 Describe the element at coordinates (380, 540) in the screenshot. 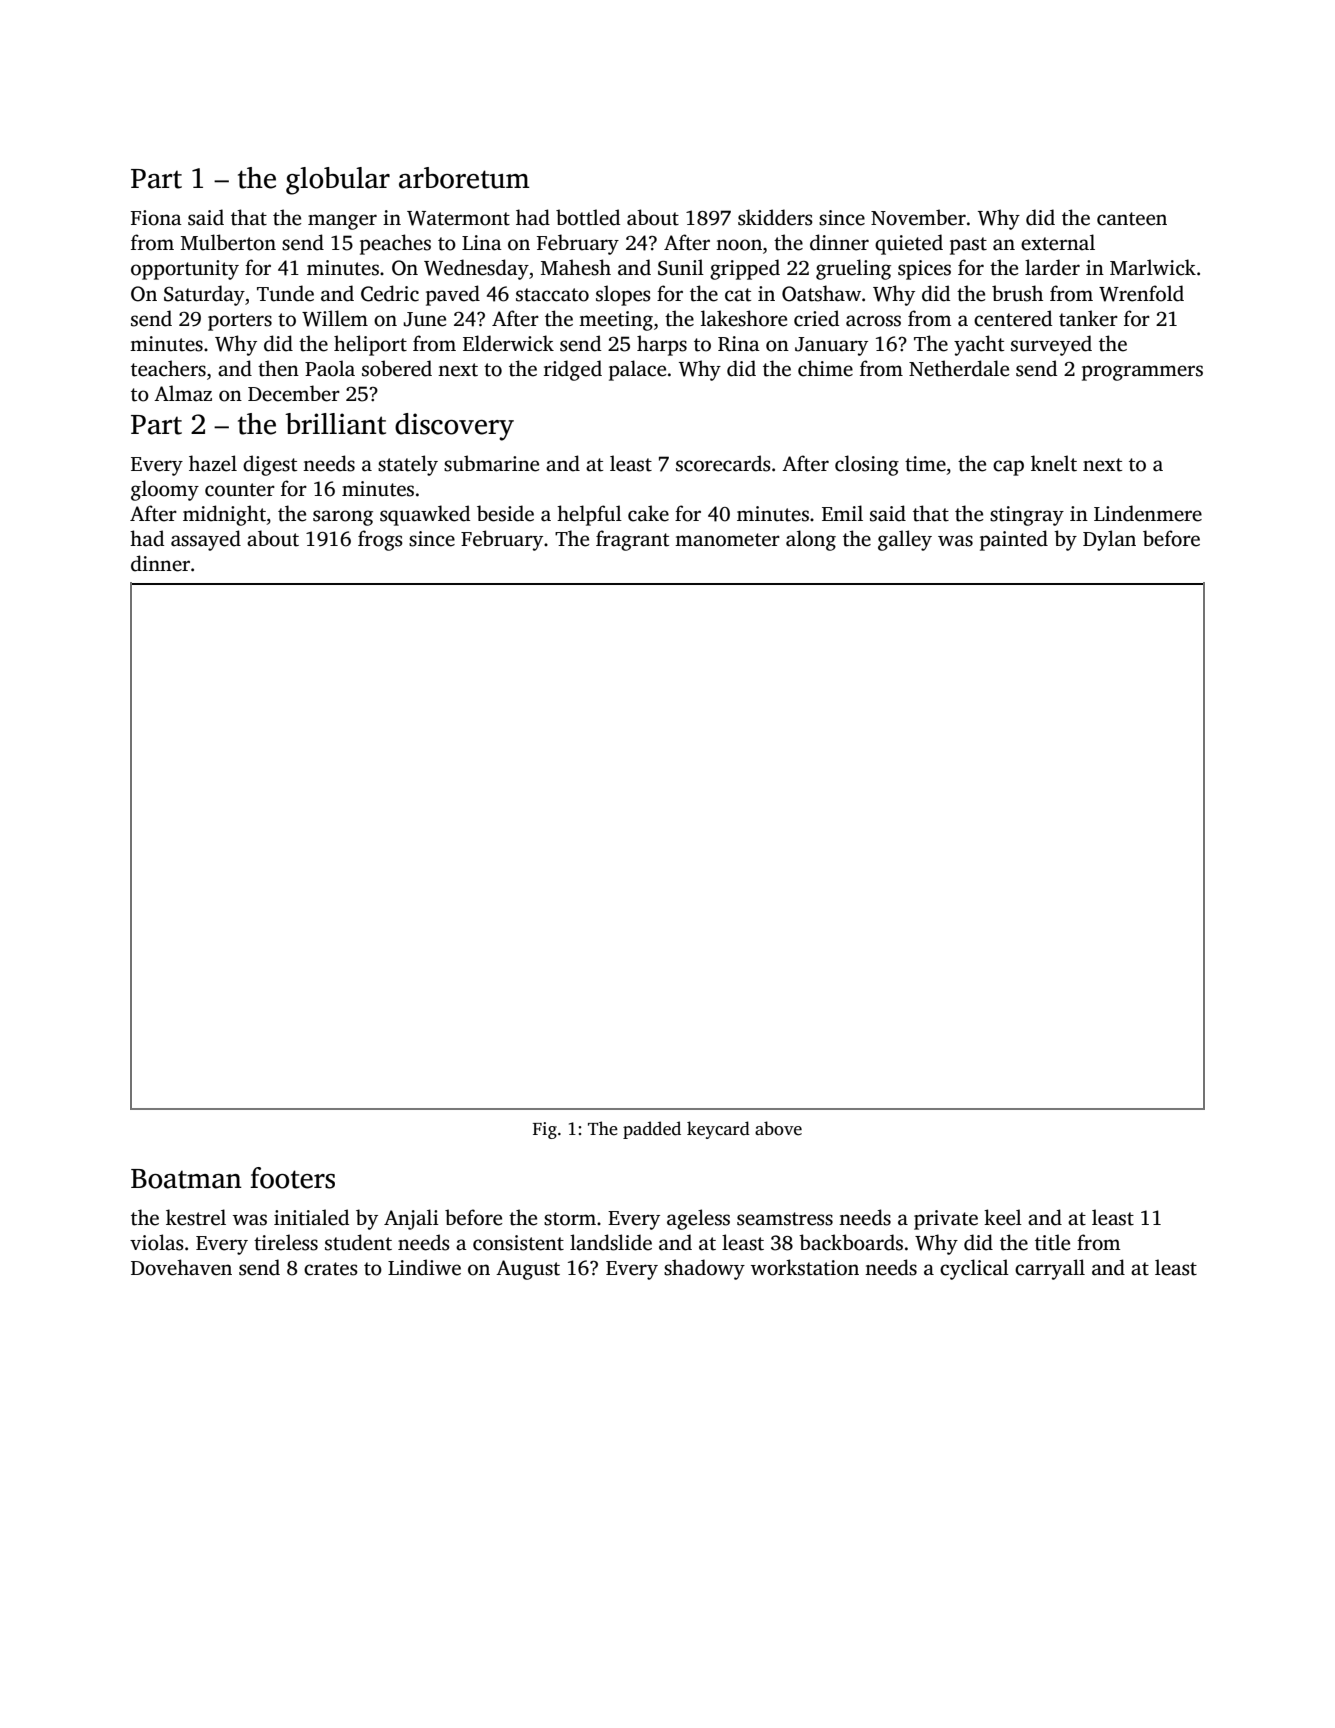

I see `frogs` at that location.
